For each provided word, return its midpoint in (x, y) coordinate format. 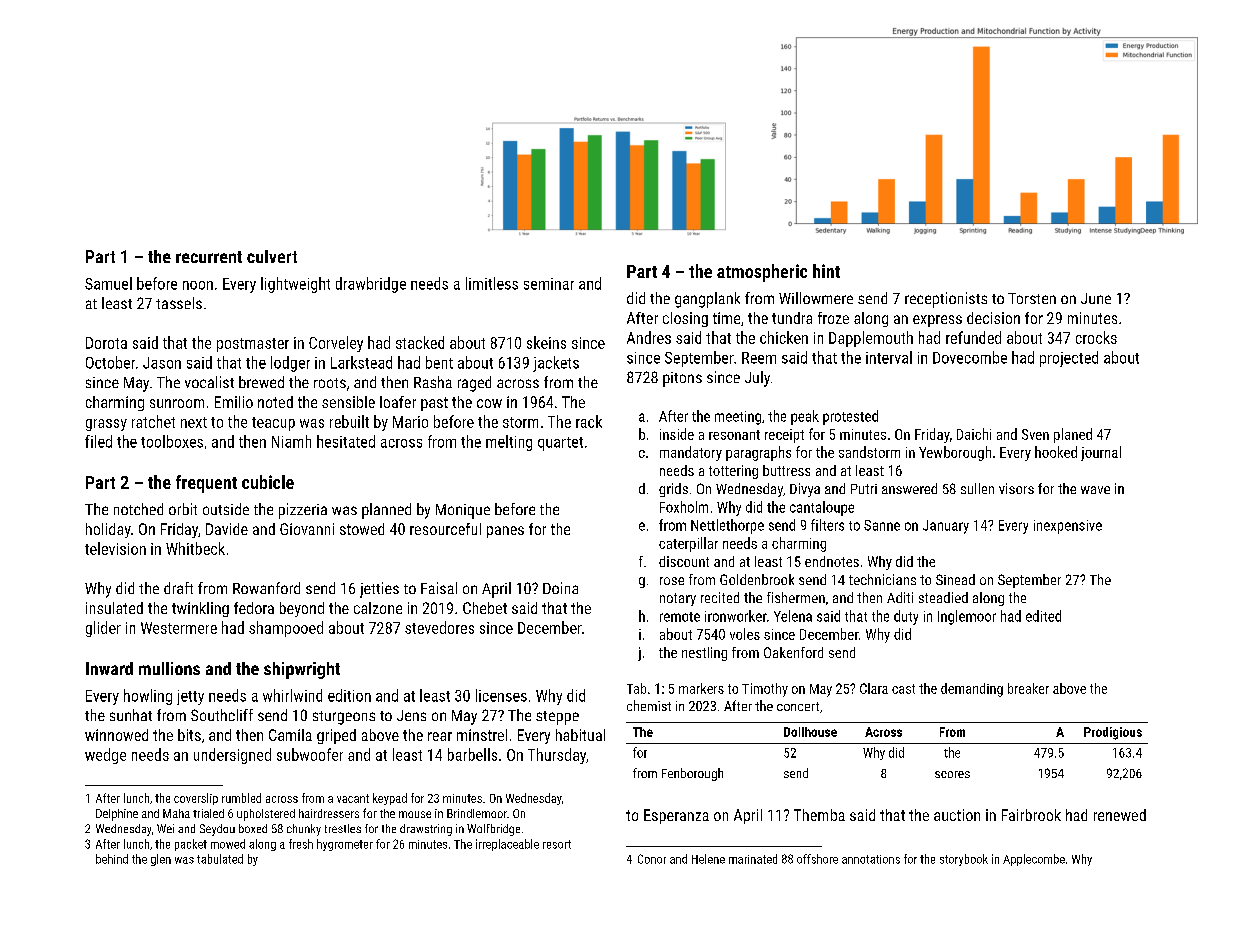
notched (138, 509)
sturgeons (344, 718)
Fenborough (692, 774)
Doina (560, 588)
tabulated (220, 859)
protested (850, 417)
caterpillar (688, 544)
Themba (819, 815)
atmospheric (762, 273)
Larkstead (361, 362)
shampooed (286, 629)
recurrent (209, 257)
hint (826, 271)
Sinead (955, 579)
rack (589, 421)
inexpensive (1068, 527)
